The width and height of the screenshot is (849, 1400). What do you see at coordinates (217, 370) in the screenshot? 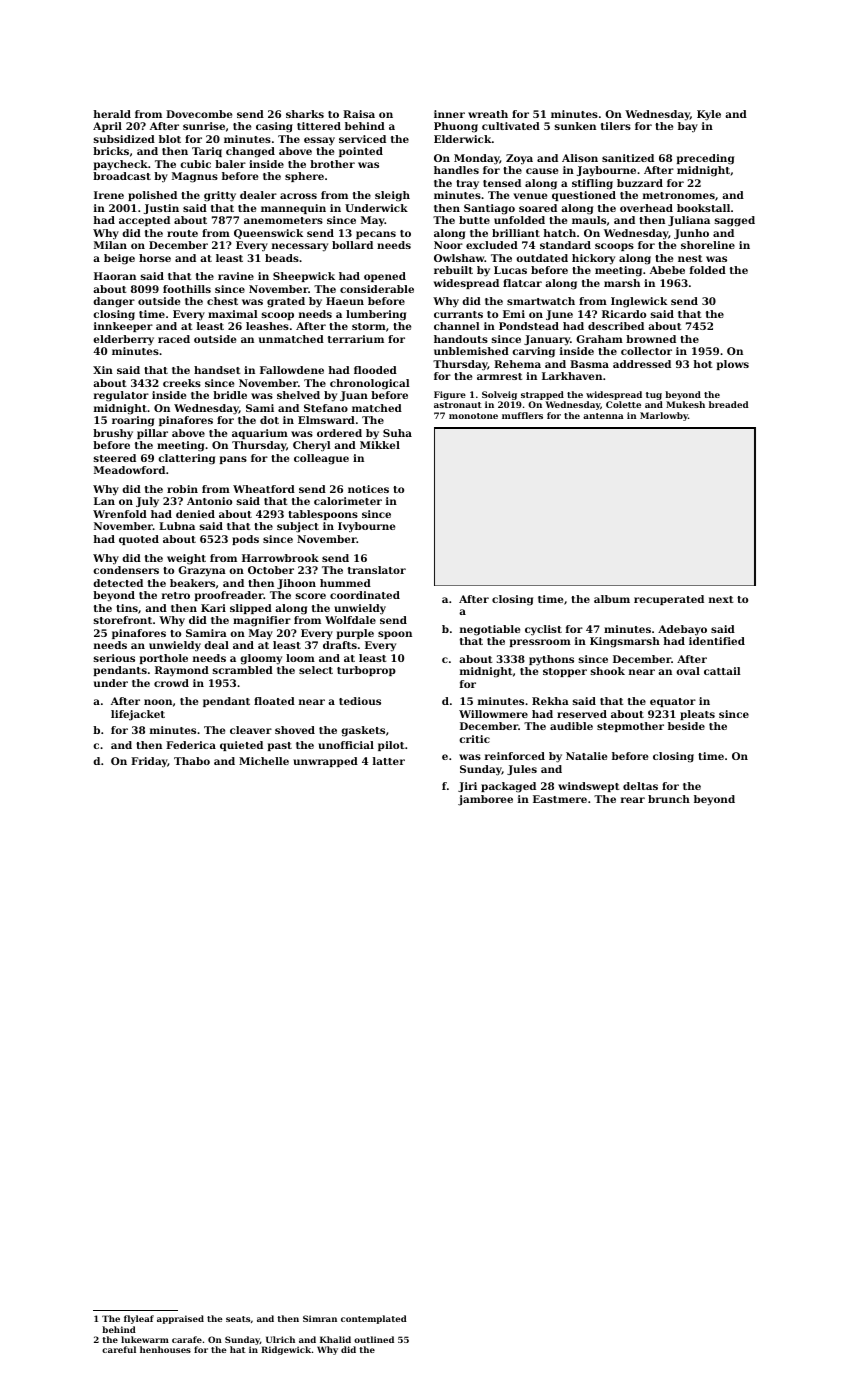
I see `handset` at bounding box center [217, 370].
